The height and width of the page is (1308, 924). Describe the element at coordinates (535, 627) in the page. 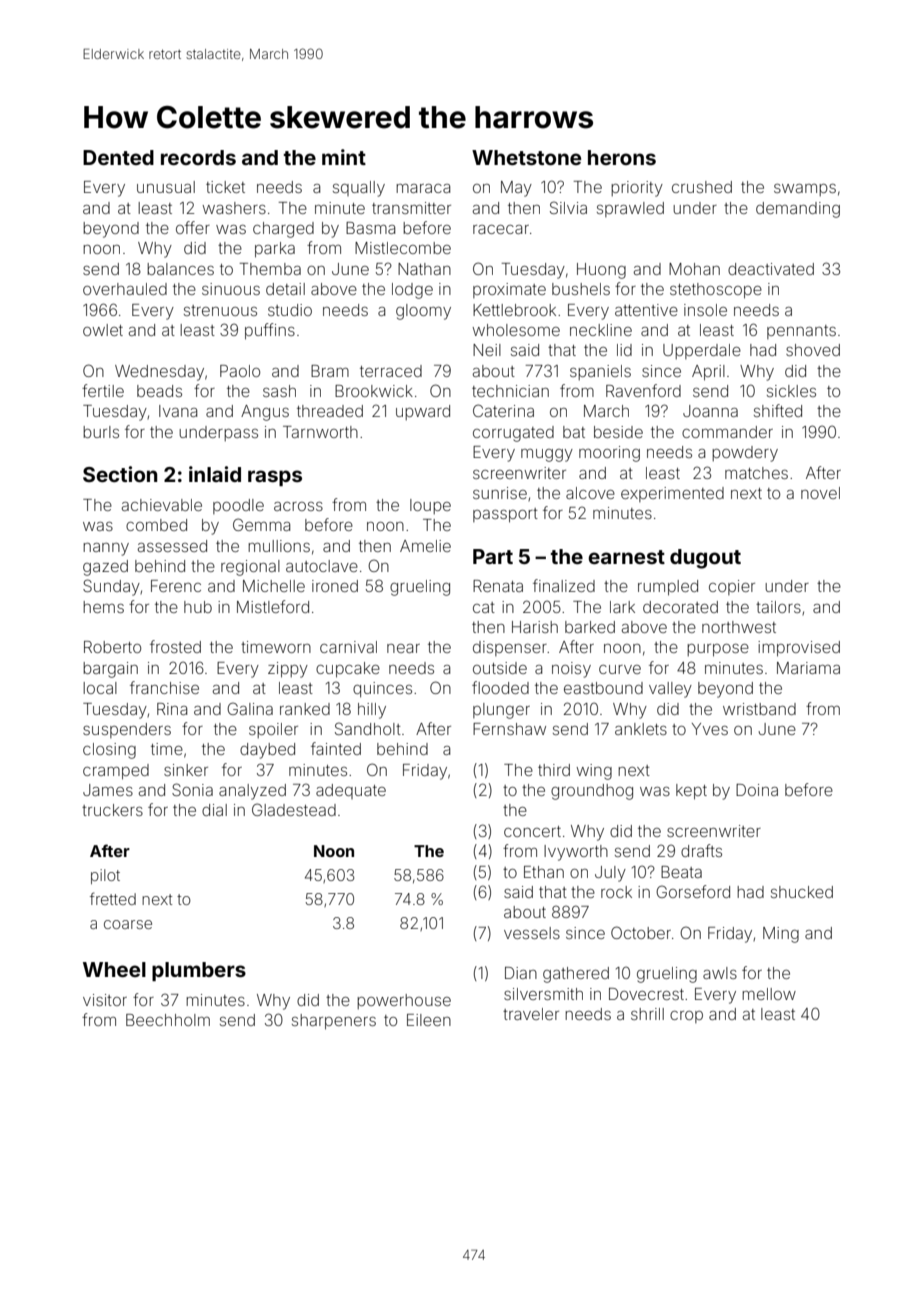

I see `Harish` at that location.
